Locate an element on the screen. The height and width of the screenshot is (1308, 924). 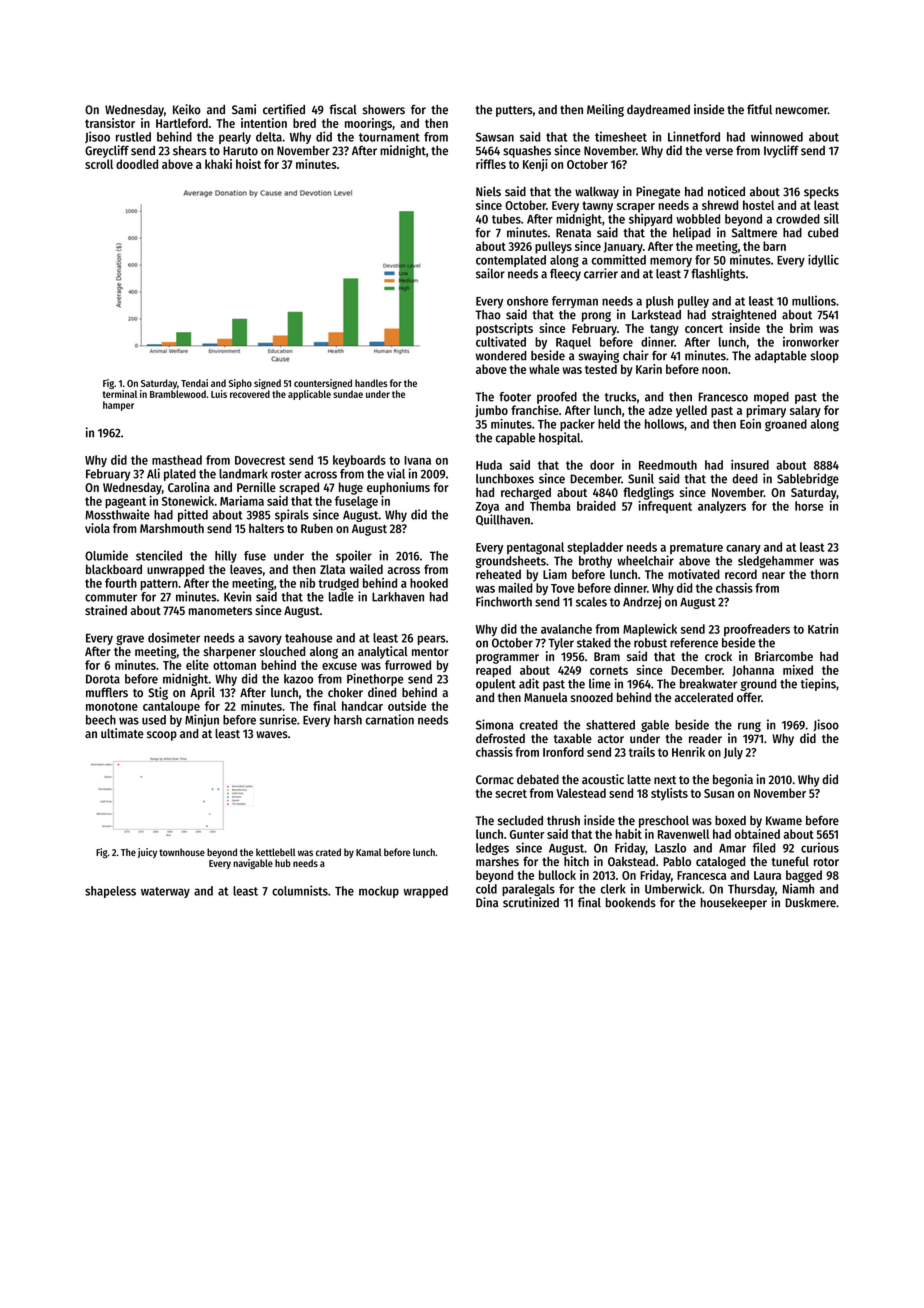
Hartleford is located at coordinates (182, 123).
